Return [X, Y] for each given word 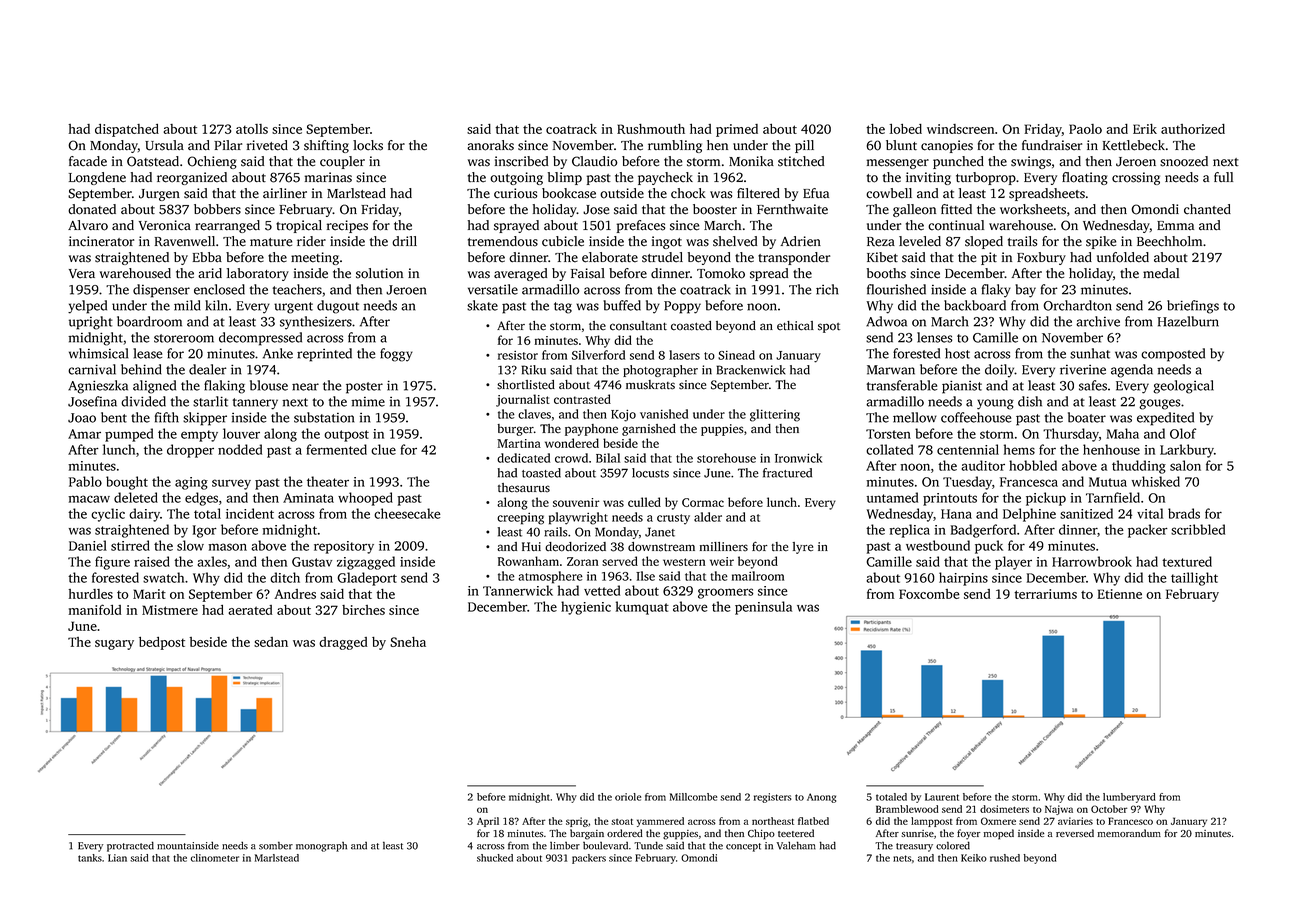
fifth [167, 417]
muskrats [650, 385]
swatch [163, 577]
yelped [87, 307]
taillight [1194, 579]
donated [92, 209]
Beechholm [1169, 241]
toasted [541, 473]
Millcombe [693, 797]
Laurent [942, 797]
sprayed [516, 226]
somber [276, 845]
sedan [271, 642]
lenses [934, 337]
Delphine [1029, 515]
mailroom [758, 576]
